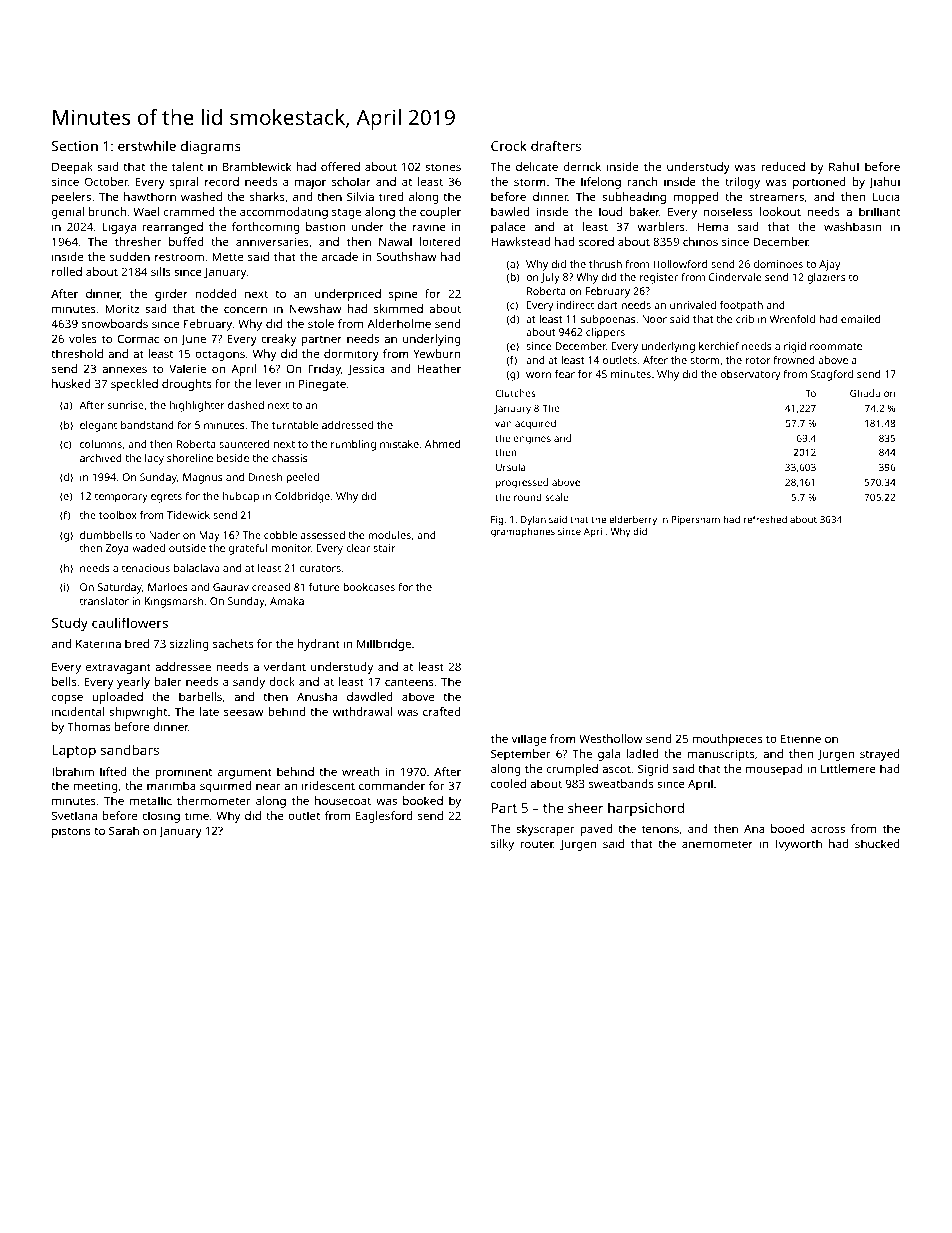 The width and height of the document is (952, 1233). I want to click on May, so click(209, 536).
